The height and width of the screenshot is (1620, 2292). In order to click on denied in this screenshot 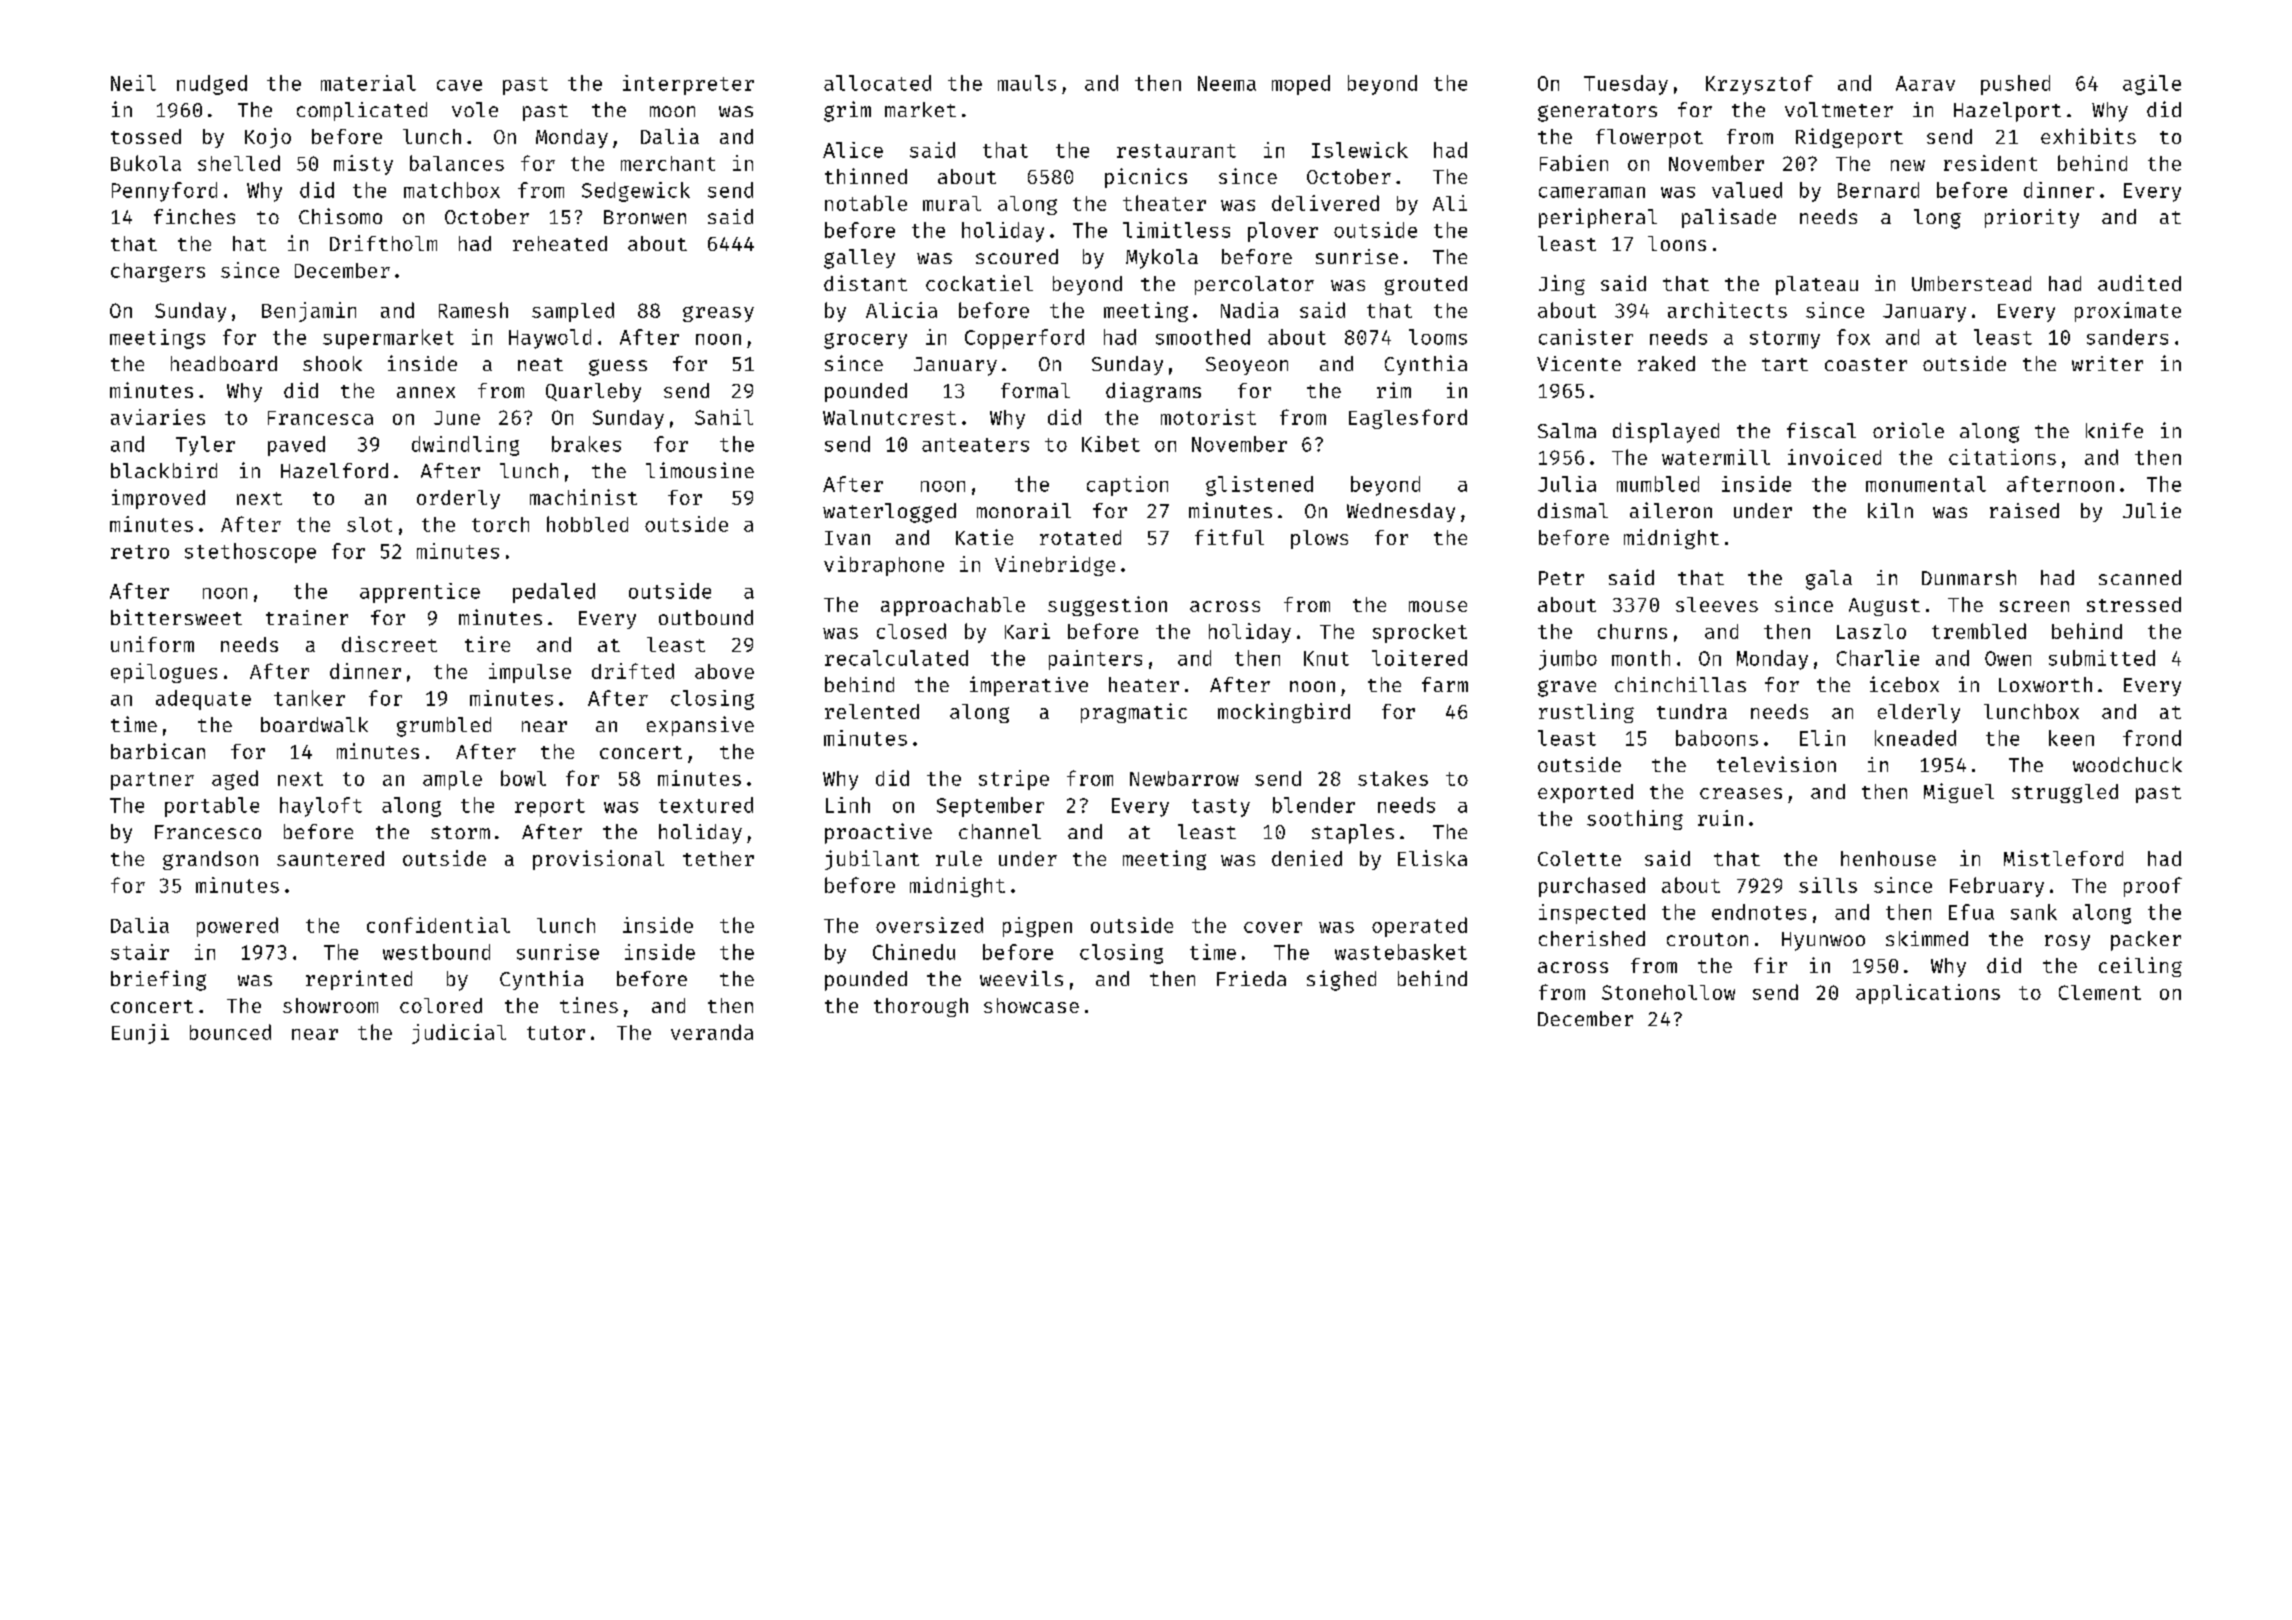, I will do `click(1307, 858)`.
